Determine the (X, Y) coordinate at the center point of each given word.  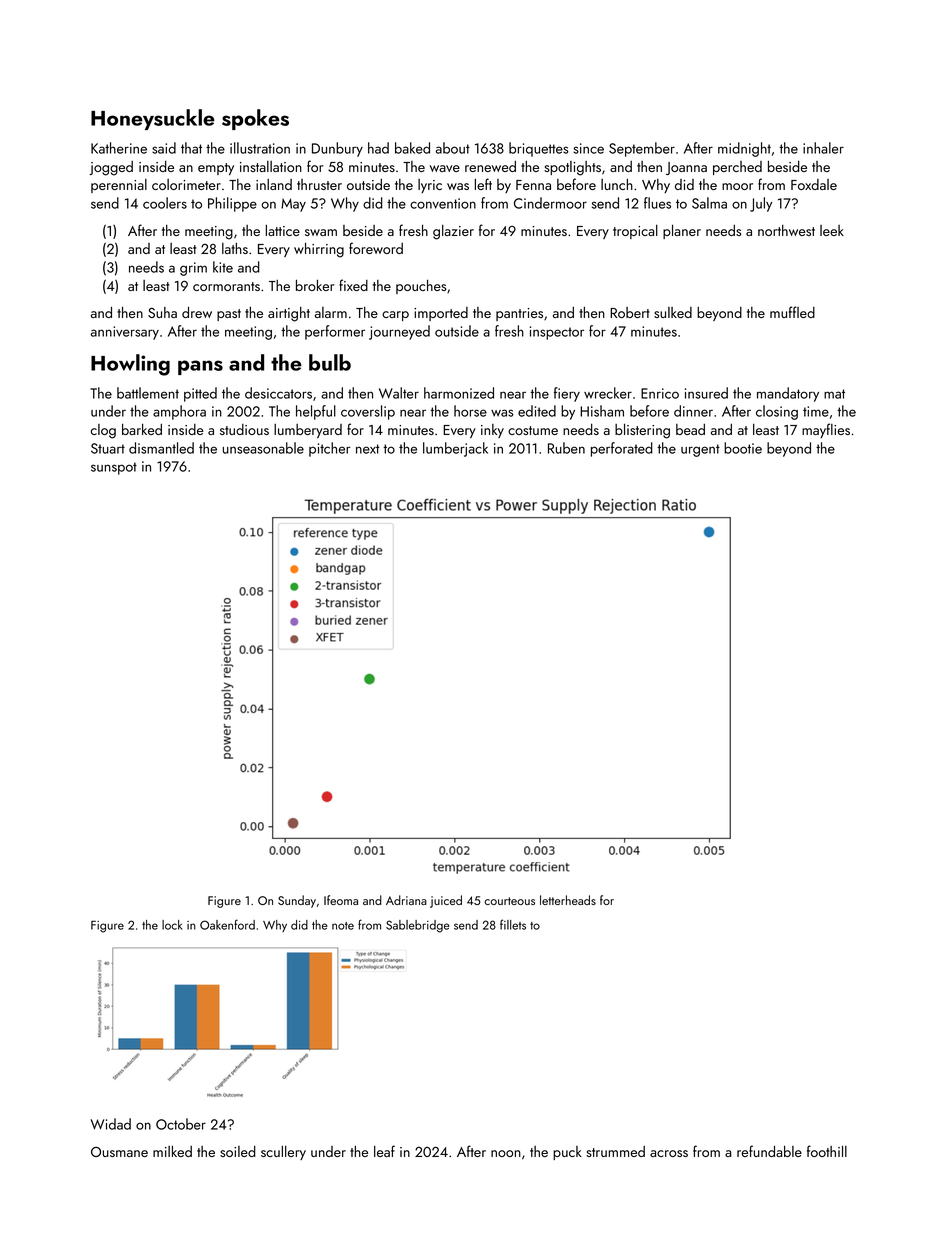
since (588, 148)
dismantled (161, 448)
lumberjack (455, 449)
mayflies (826, 430)
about (453, 148)
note (343, 926)
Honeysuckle (153, 119)
